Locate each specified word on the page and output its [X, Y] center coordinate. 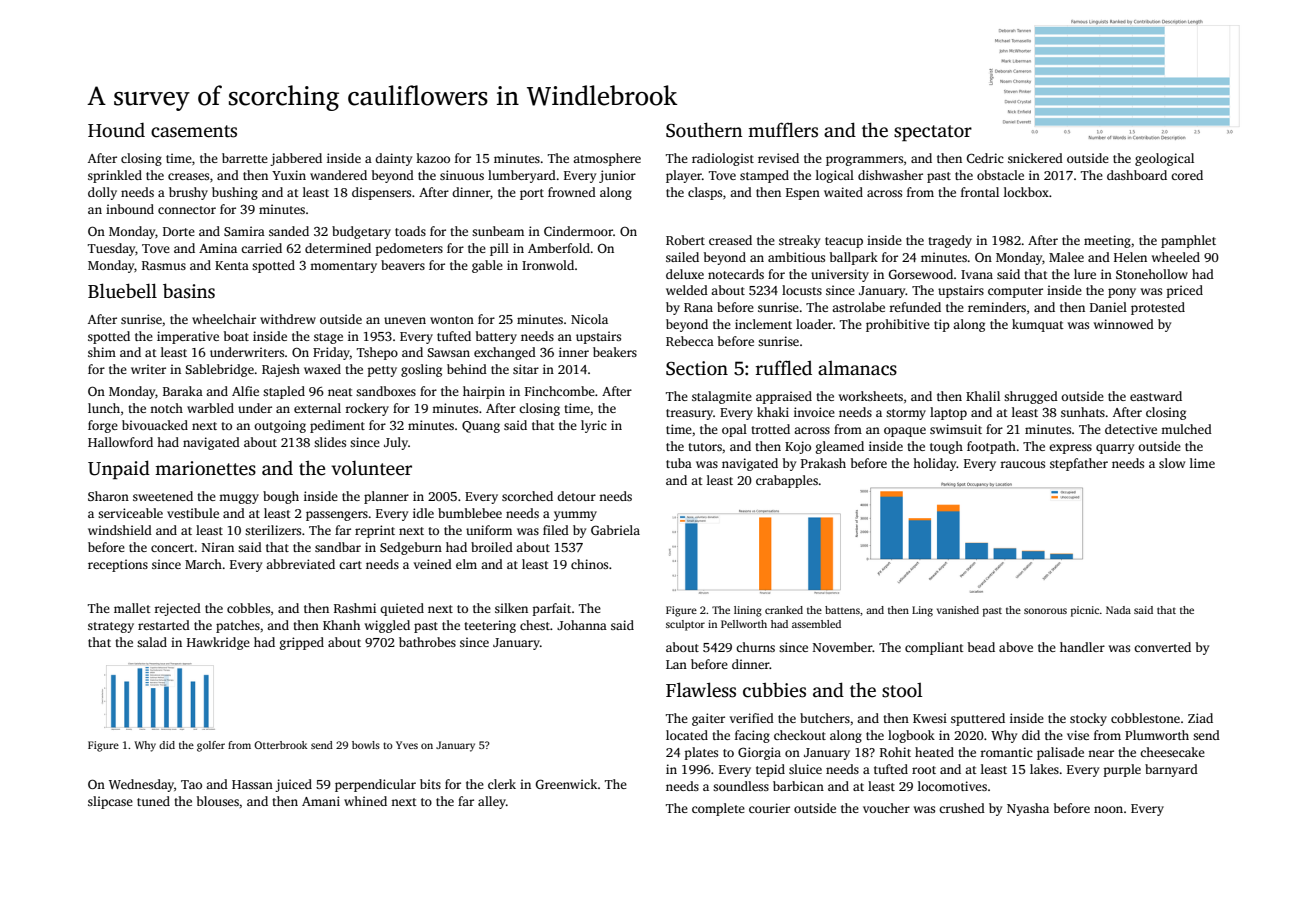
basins [189, 291]
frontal [980, 192]
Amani [321, 801]
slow [1172, 463]
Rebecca [690, 341]
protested [1158, 308]
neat [340, 392]
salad [152, 642]
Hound [116, 130]
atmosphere [607, 159]
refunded [915, 307]
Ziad [1200, 718]
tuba [679, 463]
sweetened [163, 496]
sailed [682, 257]
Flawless [701, 690]
